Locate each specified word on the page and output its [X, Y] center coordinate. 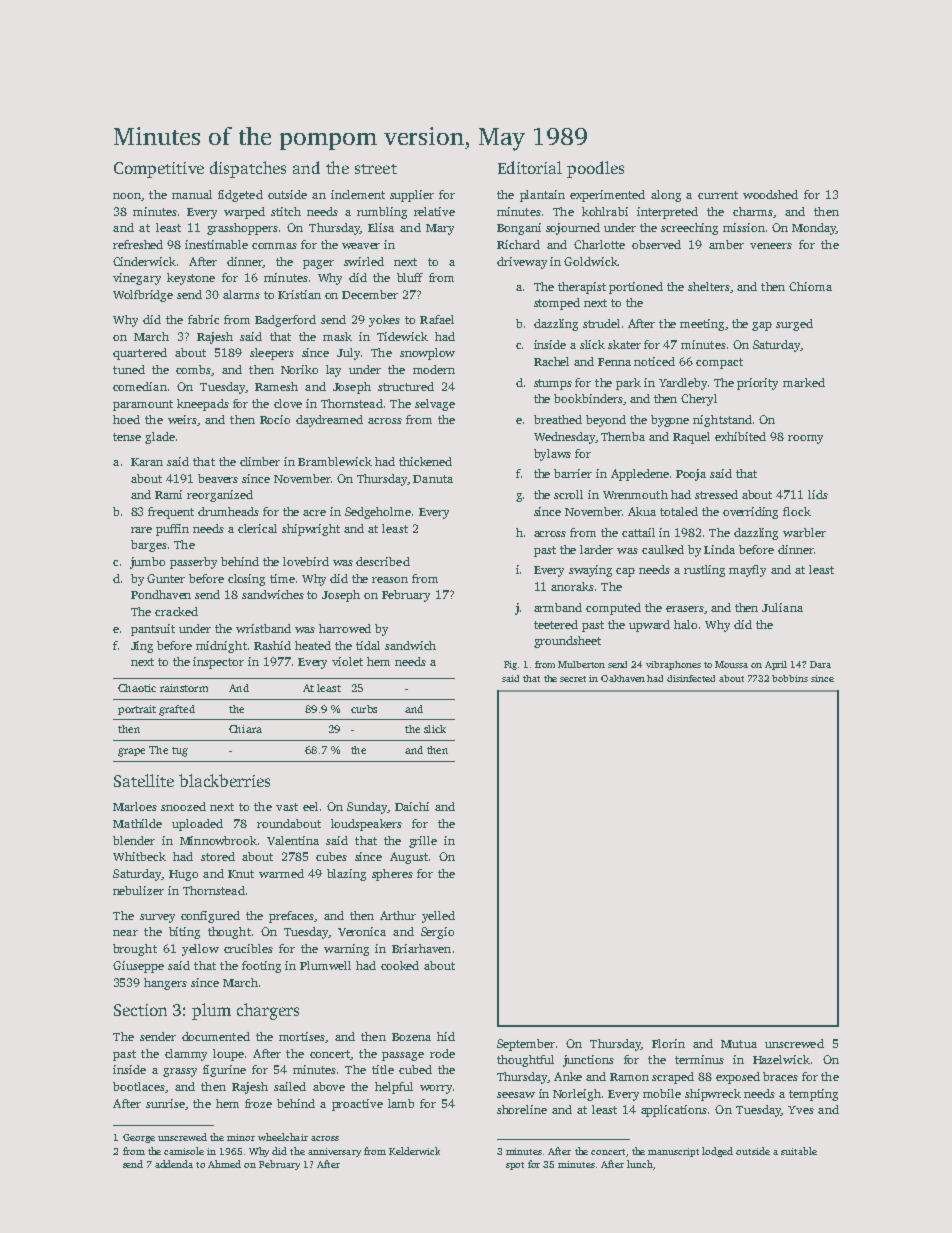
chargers [268, 1011]
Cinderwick [144, 261]
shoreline [522, 1109]
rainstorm [184, 688]
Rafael [437, 319]
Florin [668, 1043]
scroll [568, 494]
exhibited [740, 436]
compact [719, 363]
